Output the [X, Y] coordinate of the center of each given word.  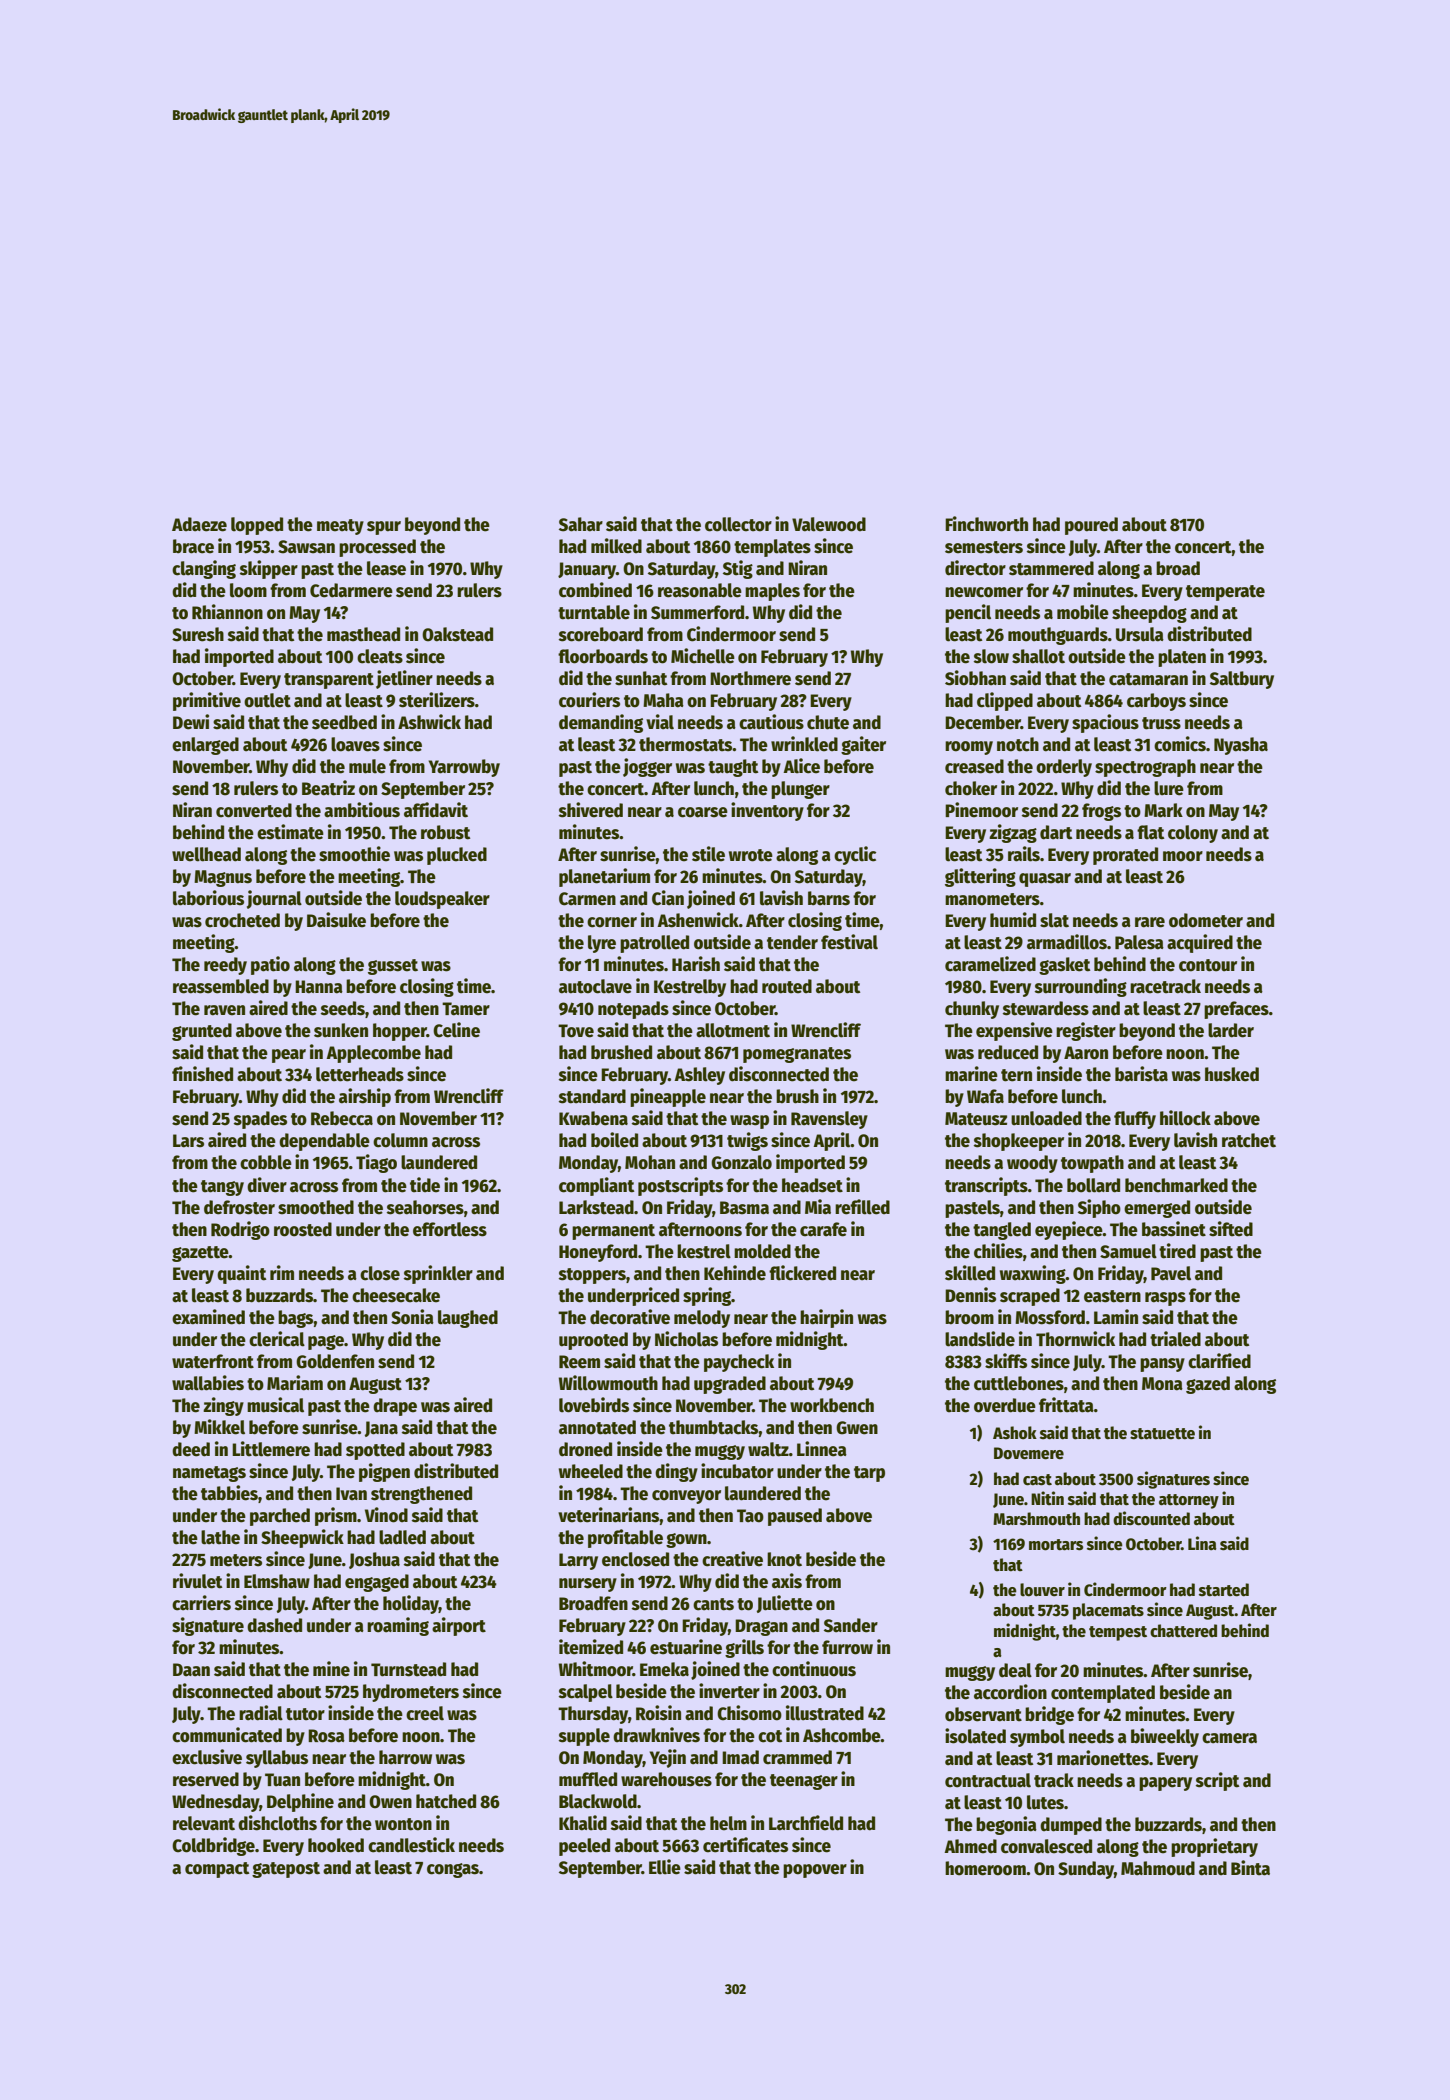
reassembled [221, 986]
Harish [696, 964]
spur [384, 528]
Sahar [581, 524]
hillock [1185, 1118]
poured [1091, 526]
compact [217, 1870]
